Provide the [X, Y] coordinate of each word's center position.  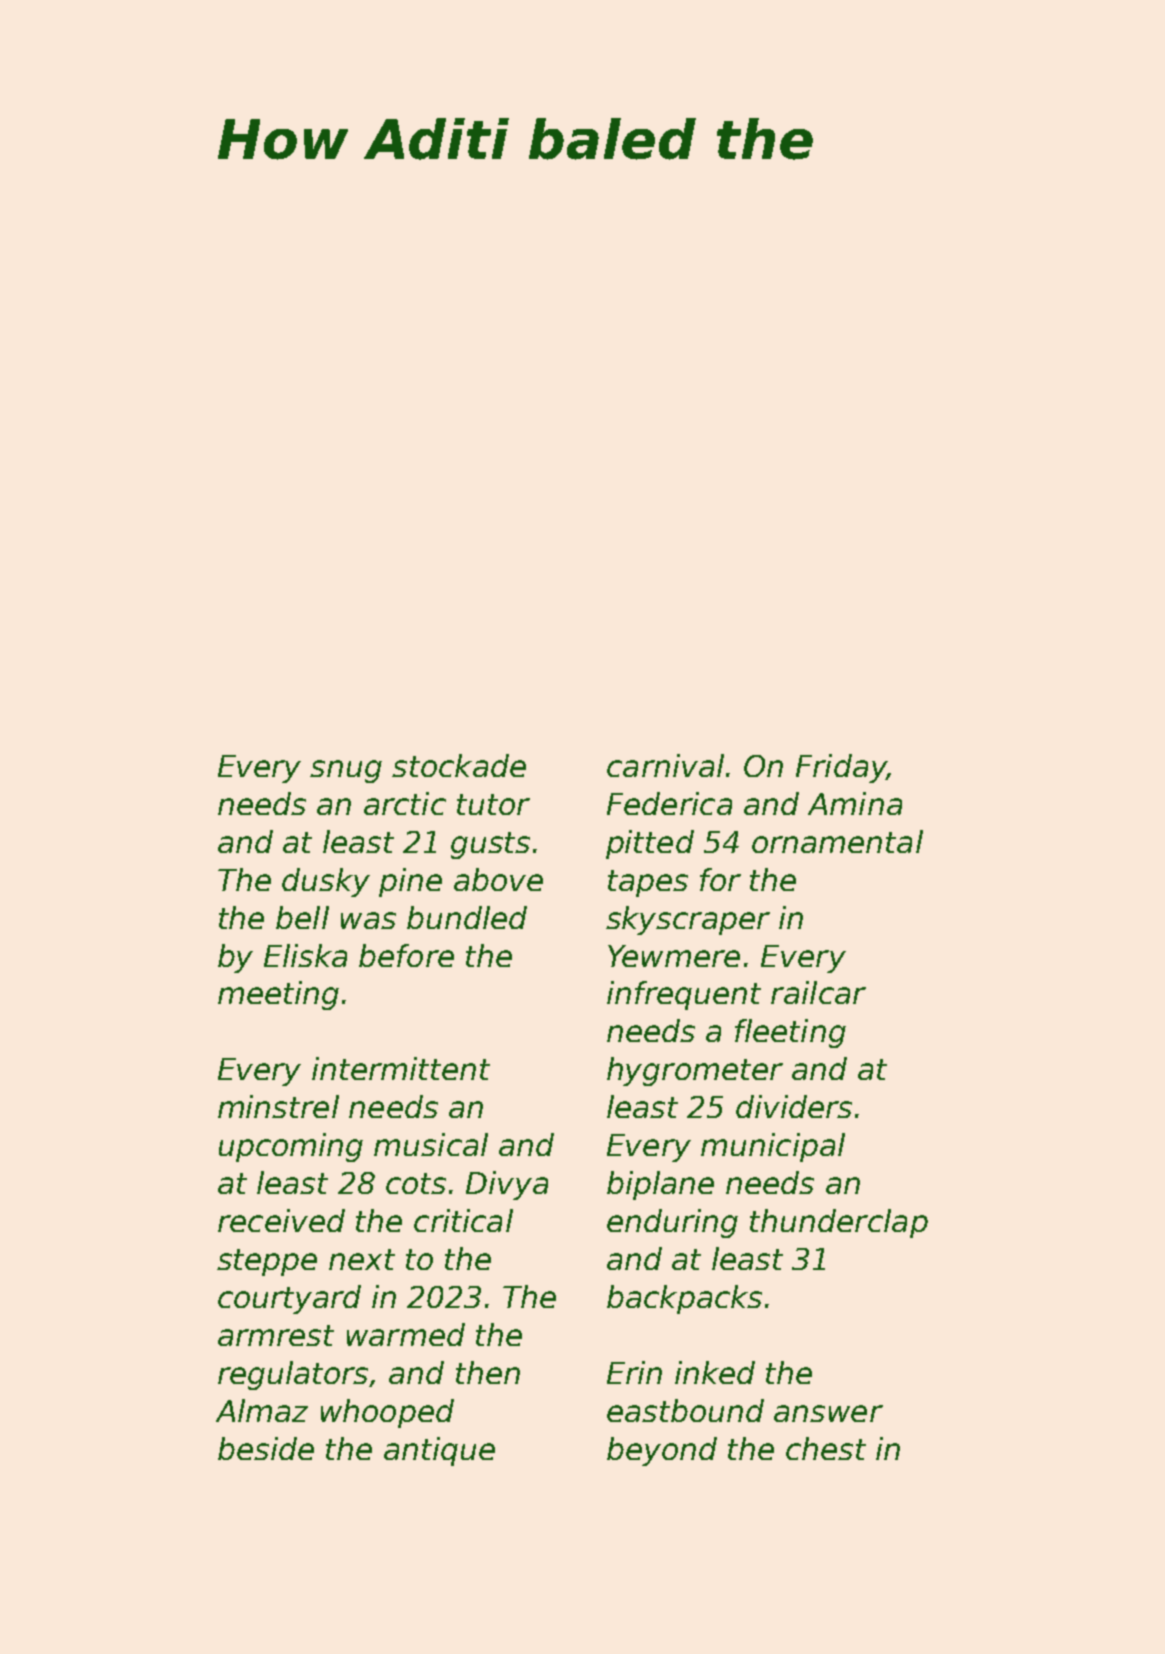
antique [439, 1451]
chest [826, 1448]
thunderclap [839, 1223]
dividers [794, 1106]
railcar [818, 992]
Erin [634, 1372]
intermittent [401, 1068]
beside [266, 1448]
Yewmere [674, 956]
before [406, 955]
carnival [665, 765]
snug [346, 771]
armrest [276, 1335]
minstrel [278, 1106]
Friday [841, 768]
